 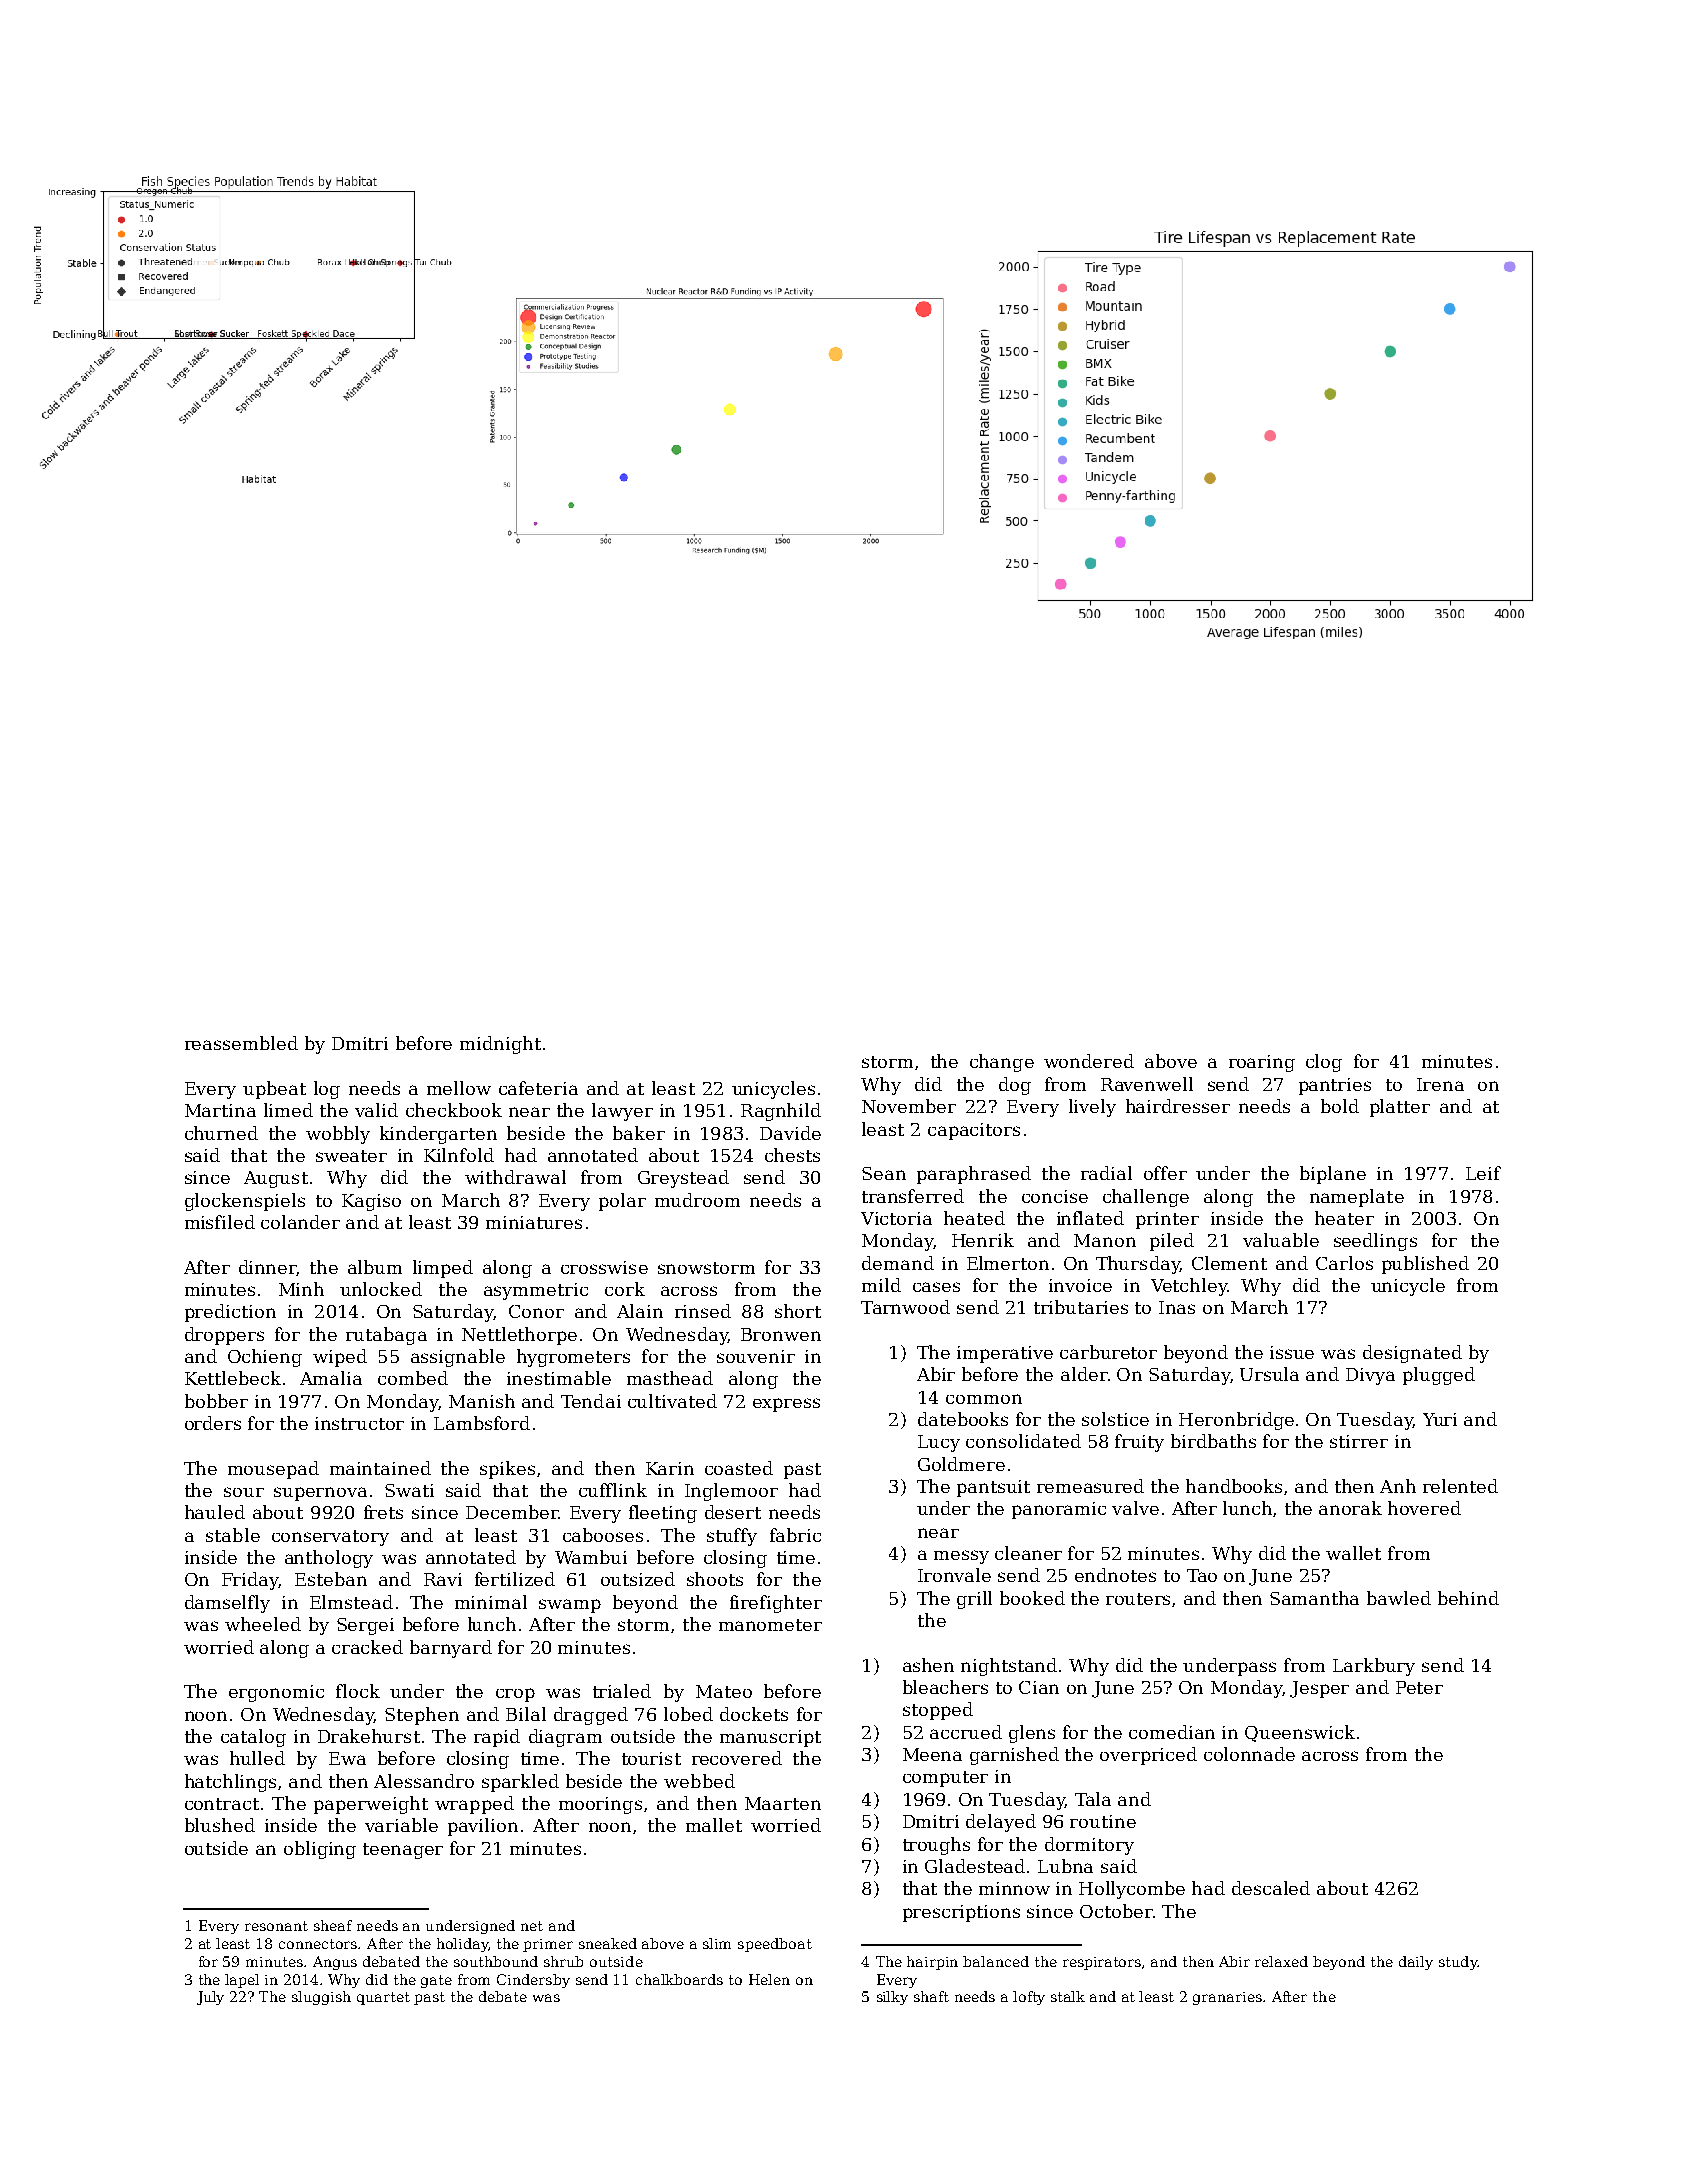 What do you see at coordinates (1439, 1376) in the screenshot?
I see `plugged` at bounding box center [1439, 1376].
